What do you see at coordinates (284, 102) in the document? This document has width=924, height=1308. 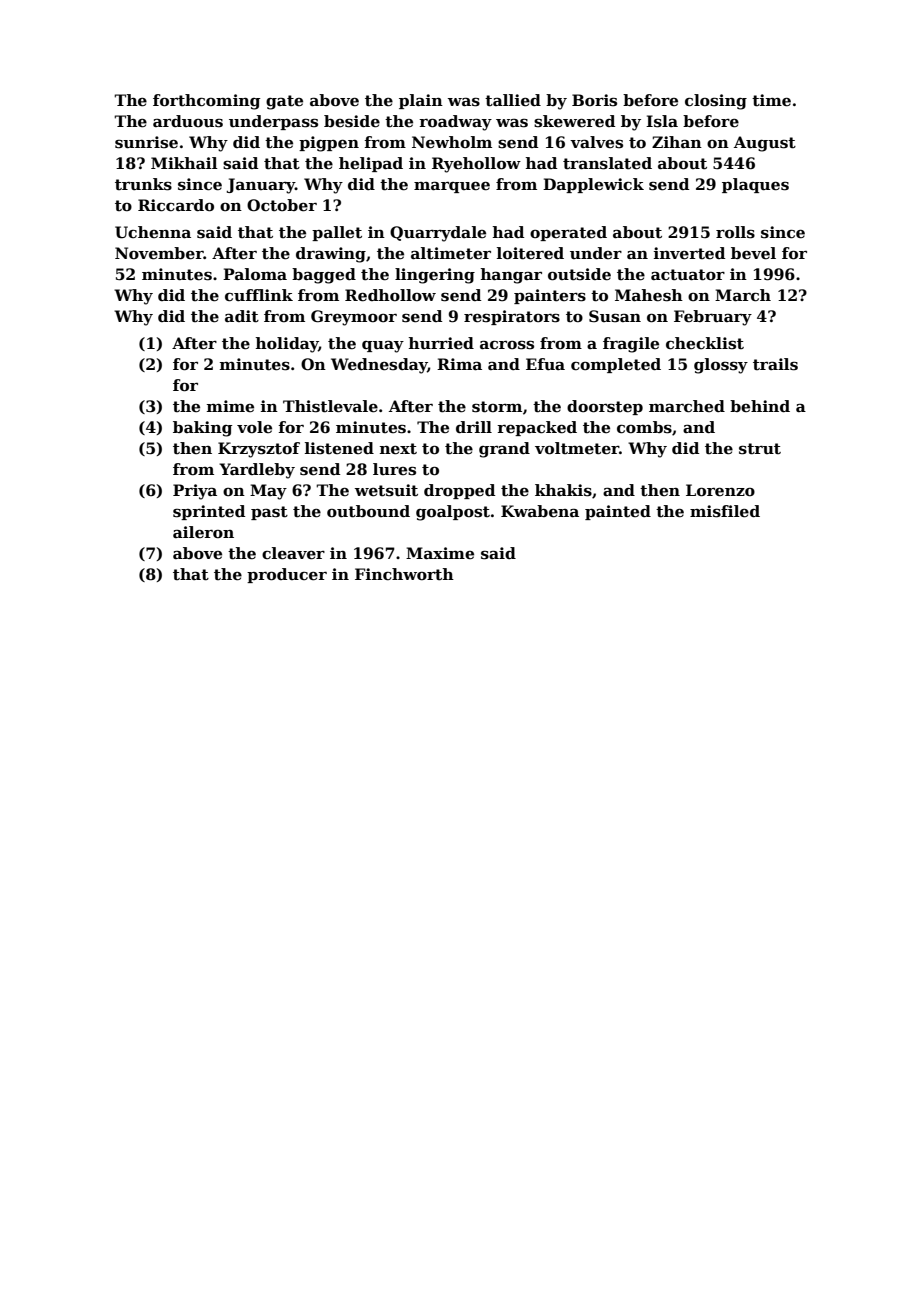 I see `gate` at bounding box center [284, 102].
